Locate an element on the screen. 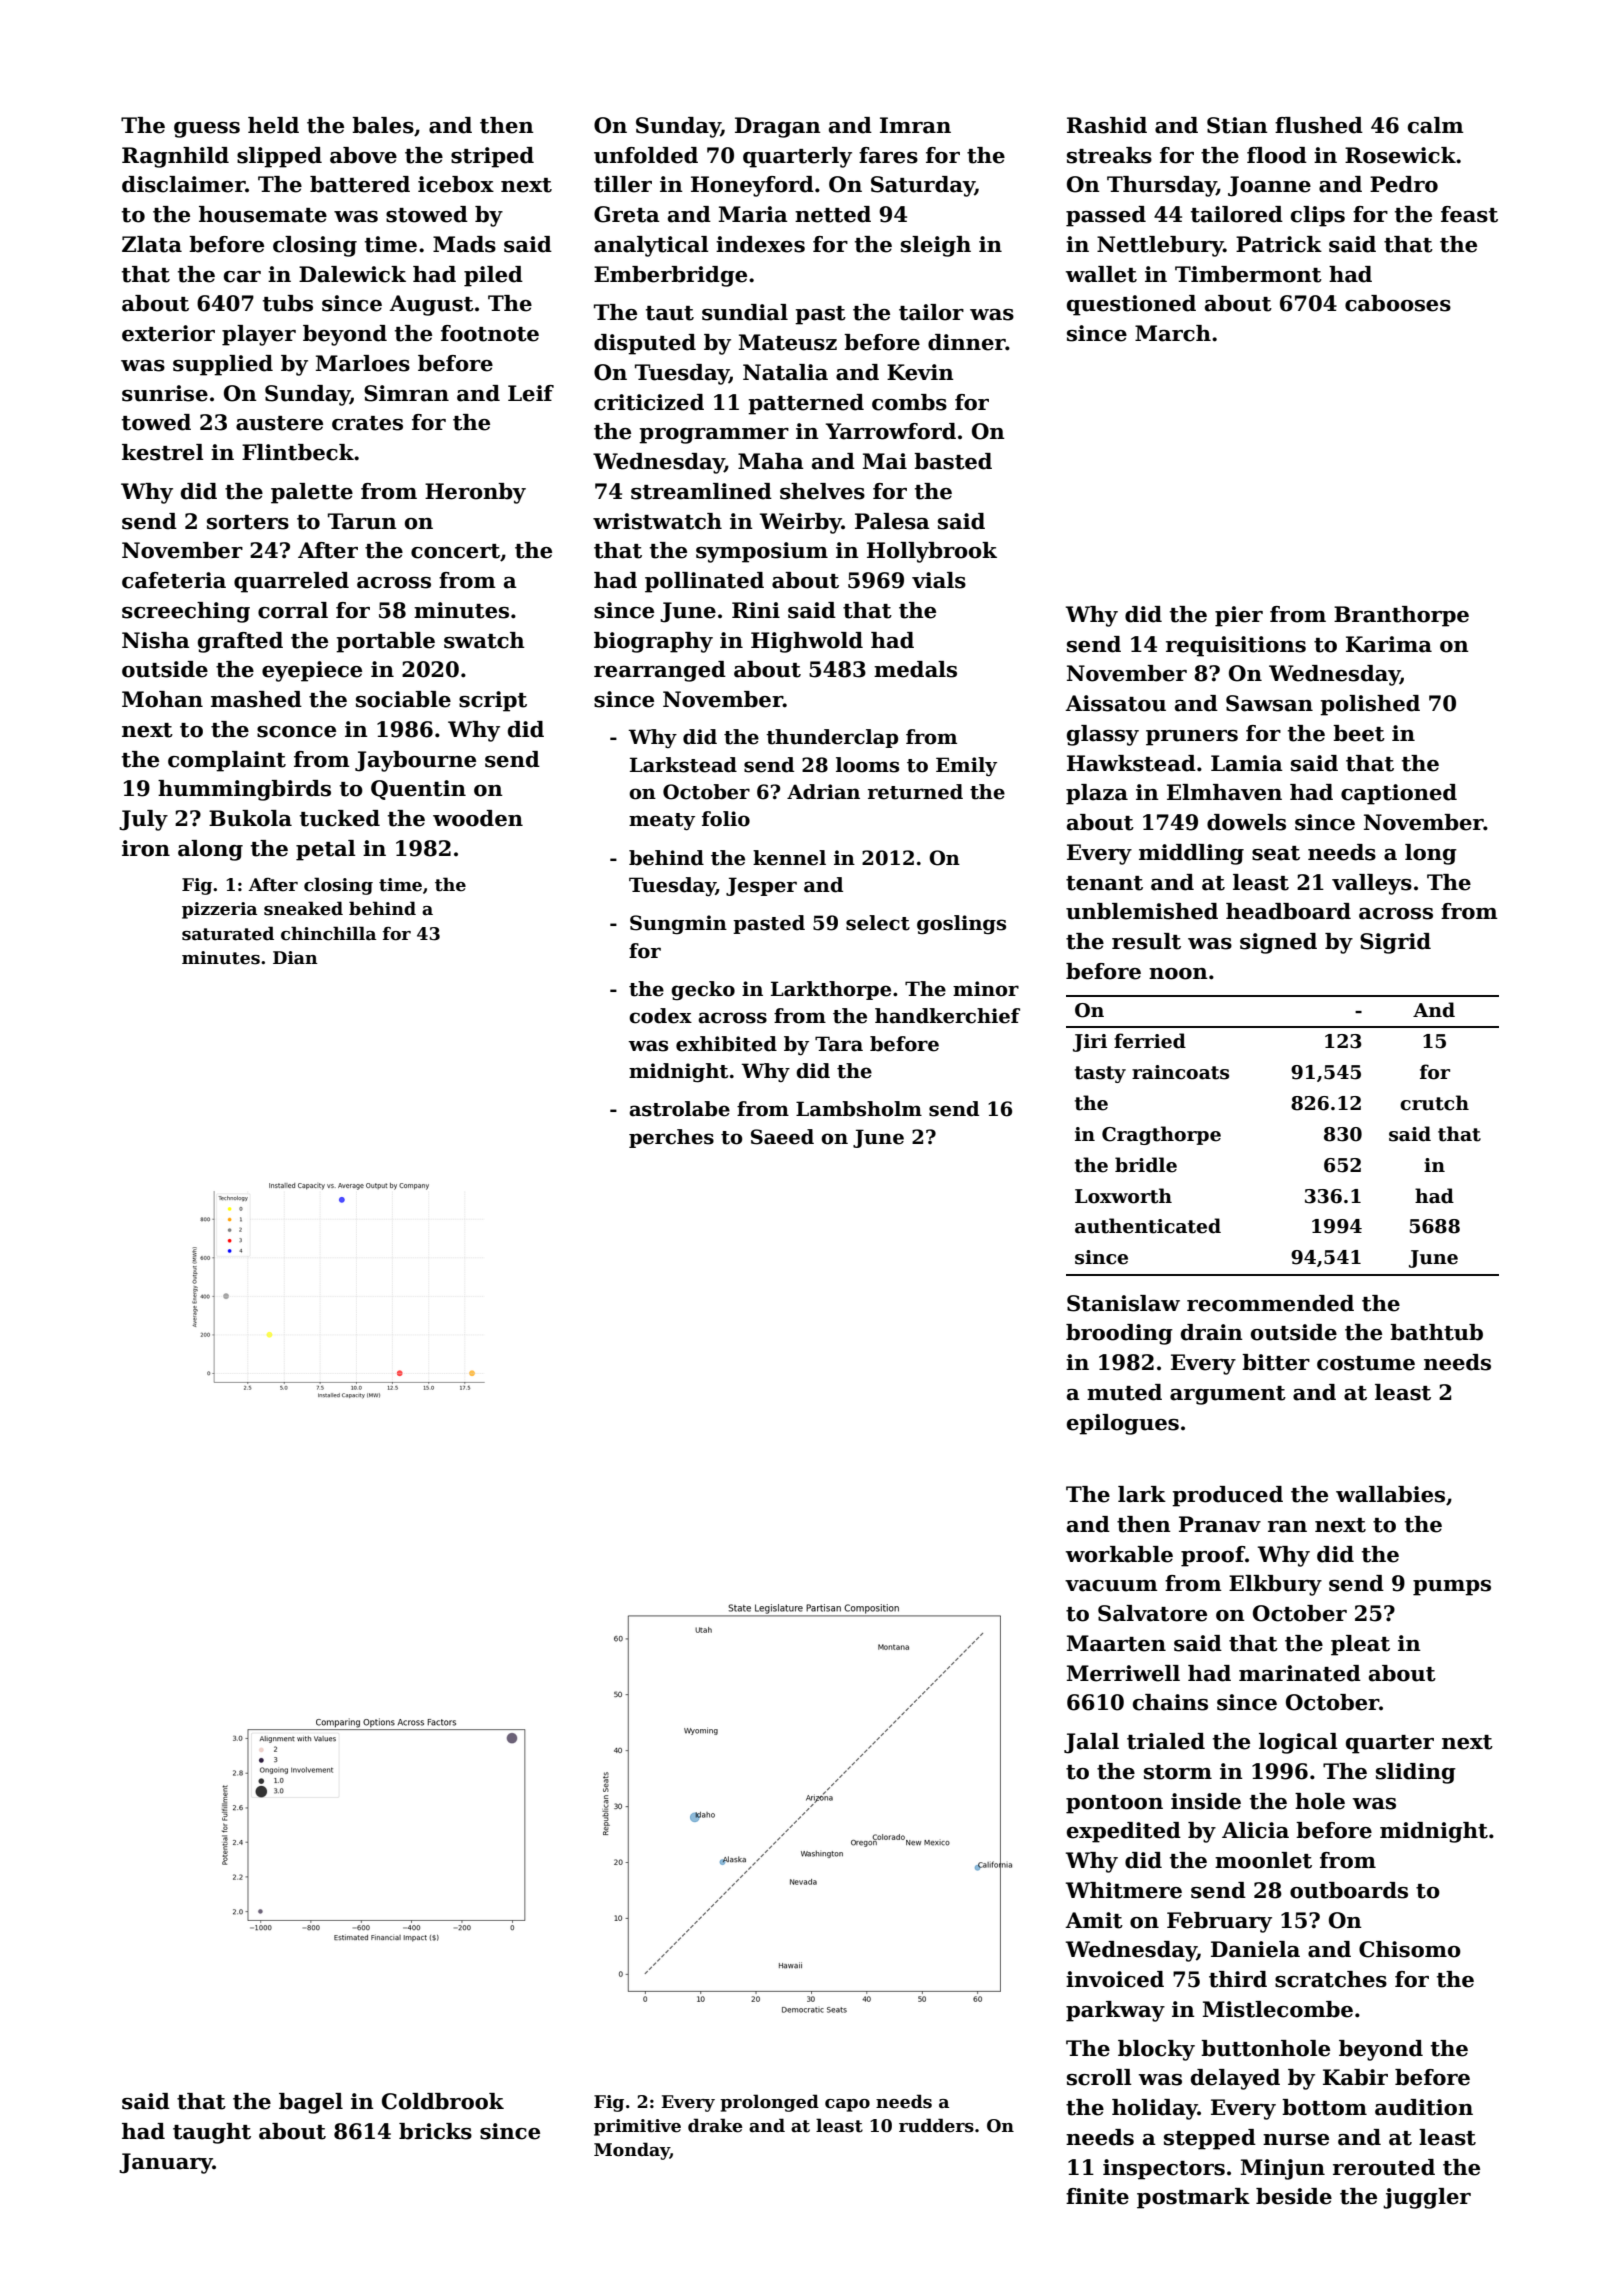 The width and height of the screenshot is (1620, 2292). Kabir is located at coordinates (1355, 2077).
